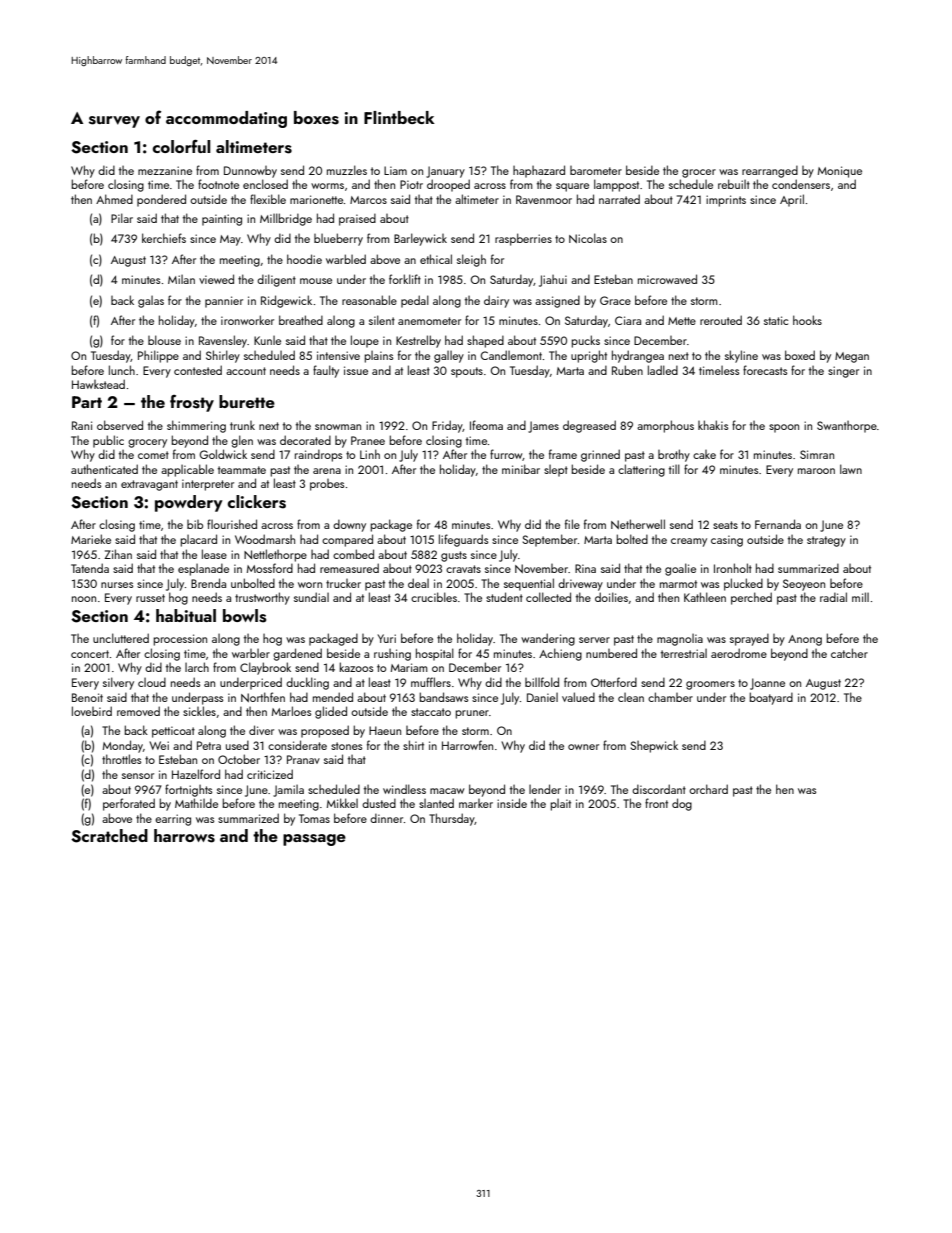 The height and width of the screenshot is (1233, 952). What do you see at coordinates (708, 789) in the screenshot?
I see `orchard` at bounding box center [708, 789].
